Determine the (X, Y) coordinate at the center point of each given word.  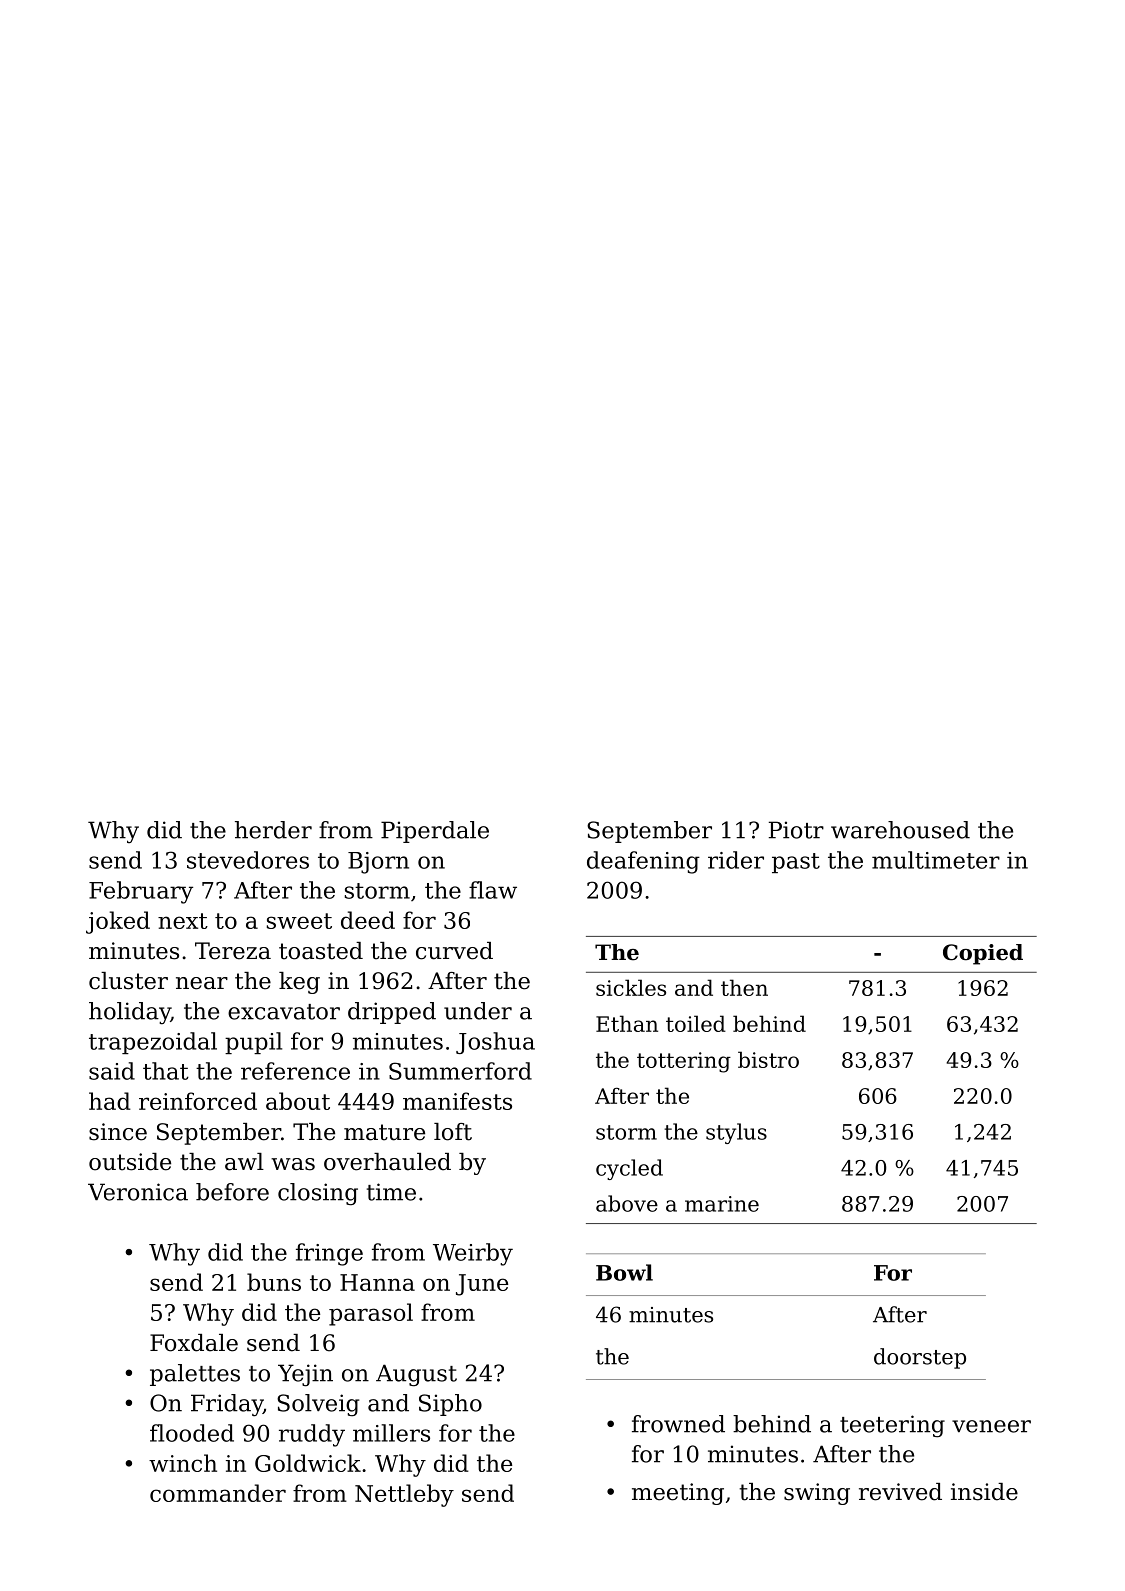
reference (295, 1071)
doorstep (920, 1358)
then (744, 987)
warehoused (900, 830)
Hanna (377, 1282)
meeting (678, 1494)
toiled (696, 1023)
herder (273, 830)
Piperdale (435, 832)
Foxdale (194, 1343)
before (232, 1192)
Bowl (624, 1272)
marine (722, 1204)
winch (183, 1463)
